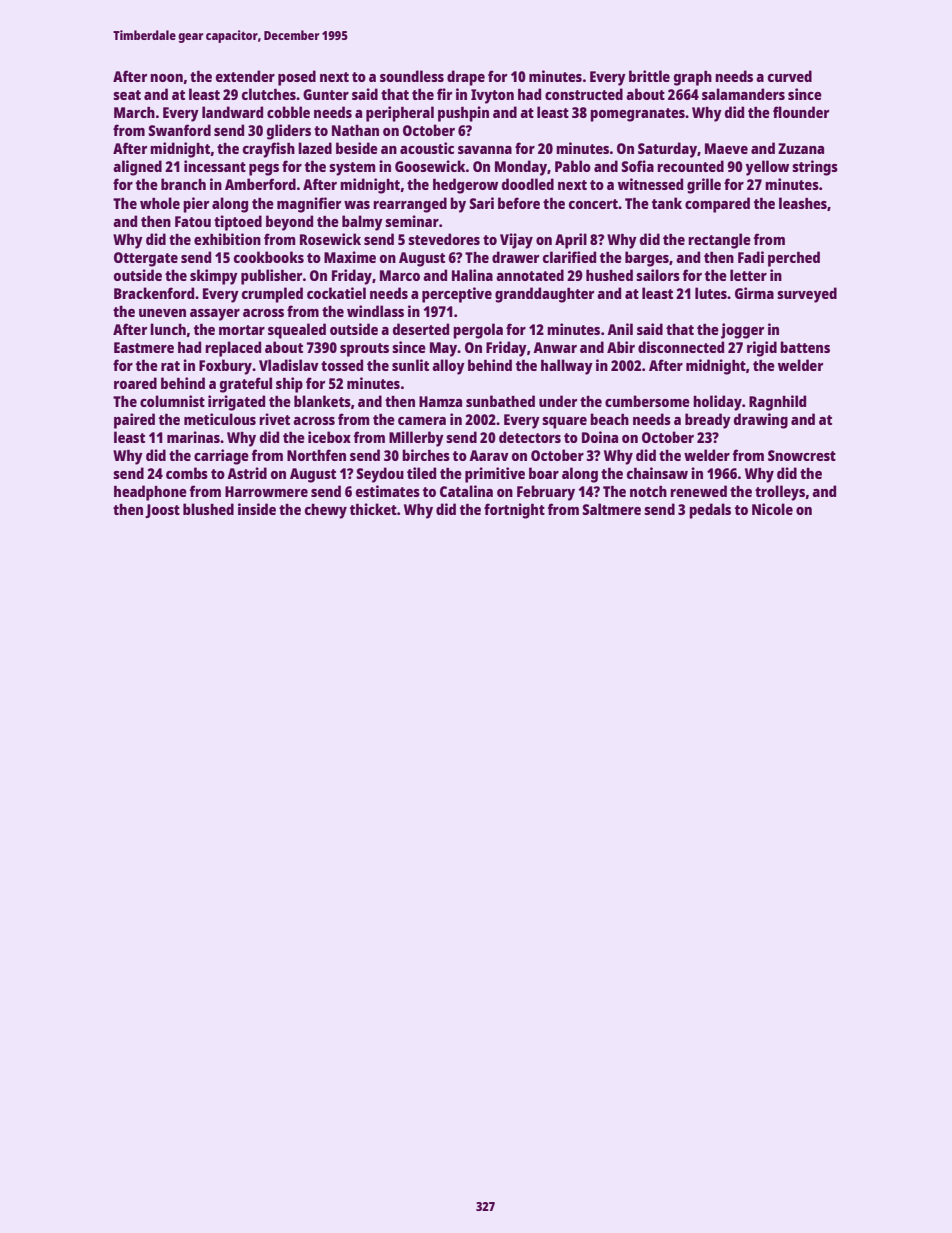 This screenshot has width=952, height=1233. Describe the element at coordinates (137, 168) in the screenshot. I see `aligned` at that location.
